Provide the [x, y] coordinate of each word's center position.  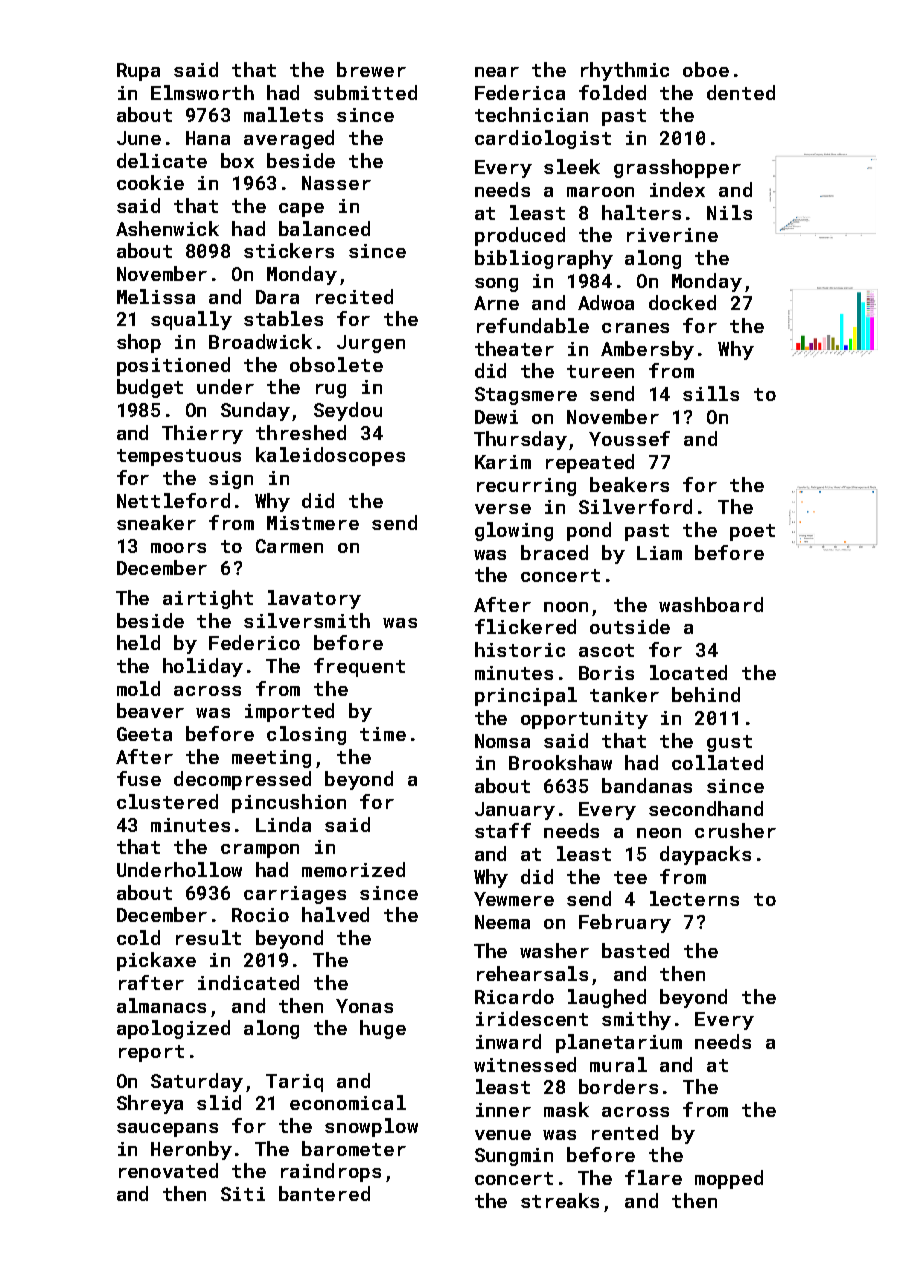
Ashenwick [167, 228]
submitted [365, 92]
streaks [560, 1200]
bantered [324, 1193]
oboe [706, 69]
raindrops [331, 1172]
